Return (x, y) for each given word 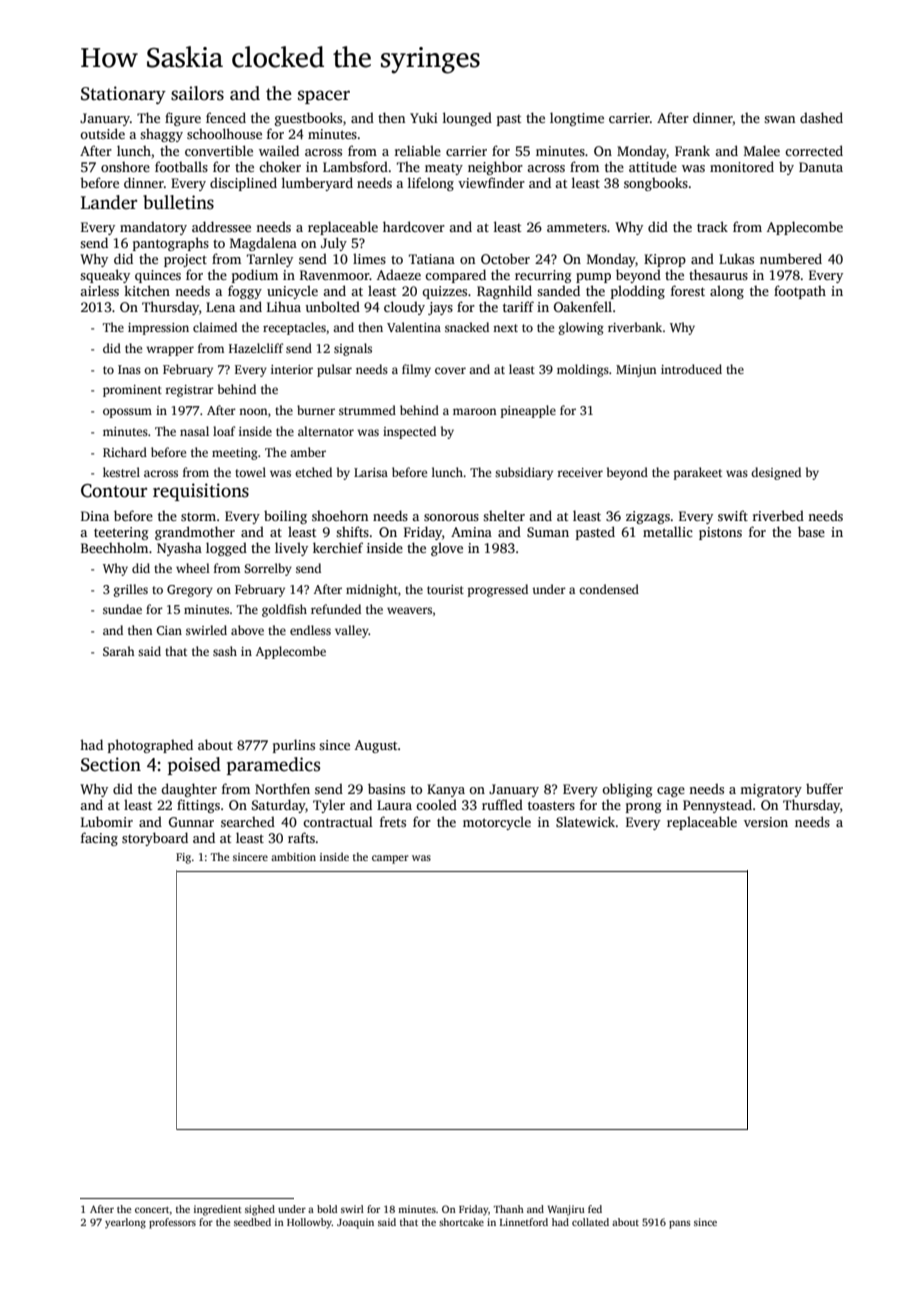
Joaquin (355, 1223)
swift (733, 515)
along (727, 292)
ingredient (218, 1210)
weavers (409, 610)
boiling (285, 517)
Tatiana (432, 259)
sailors (197, 93)
